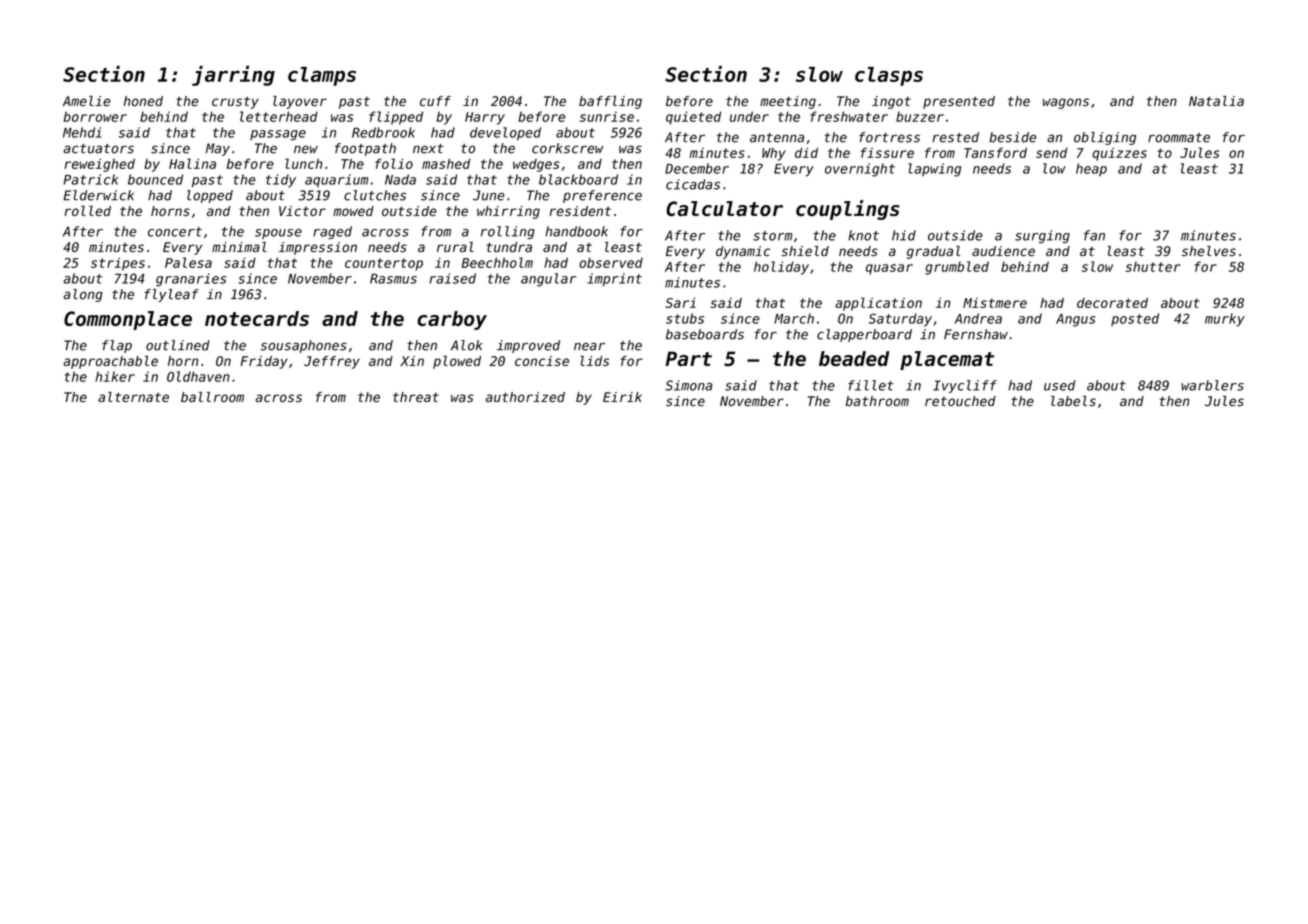 This document has width=1308, height=924. What do you see at coordinates (435, 101) in the document?
I see `cuff` at bounding box center [435, 101].
